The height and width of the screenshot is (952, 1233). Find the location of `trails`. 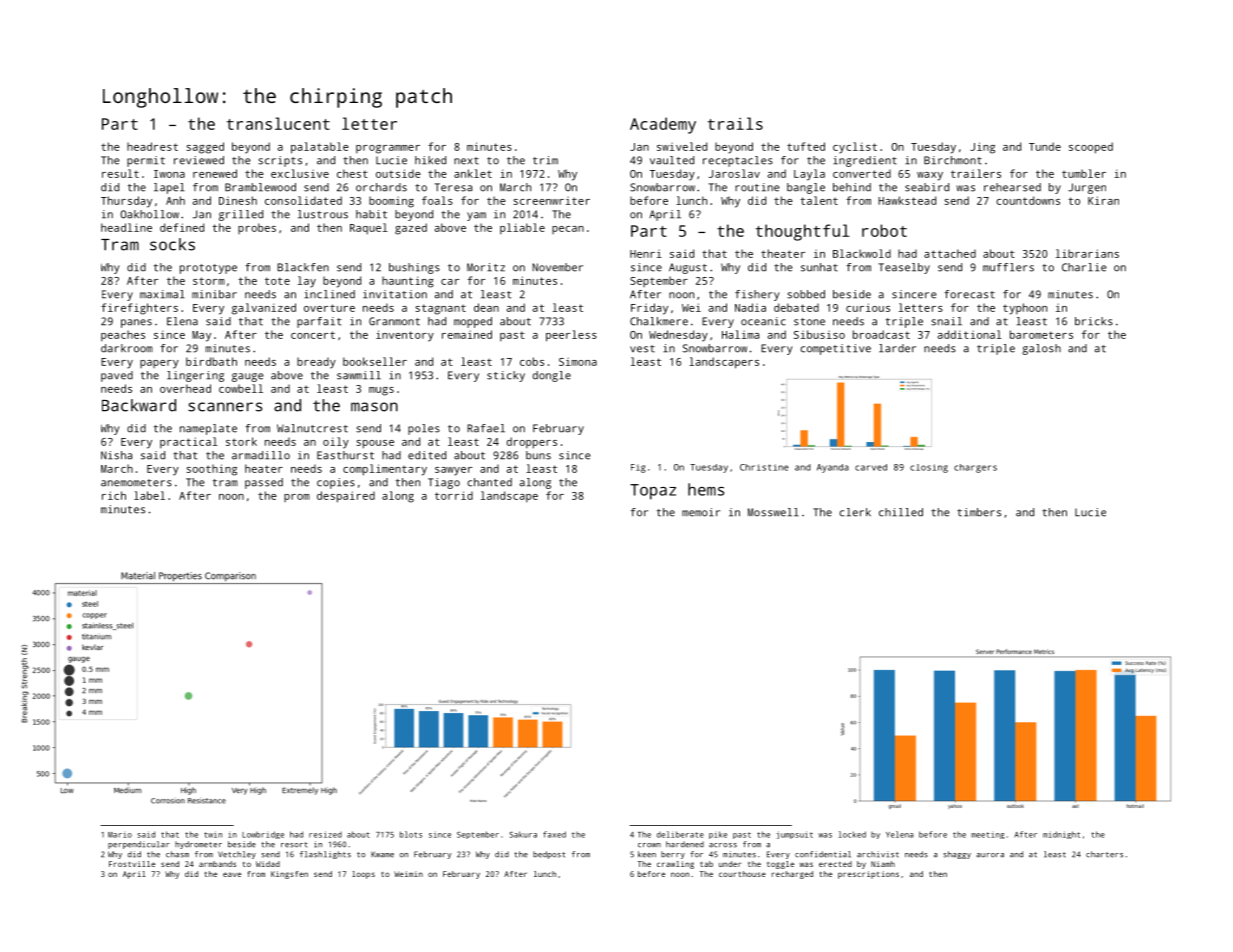

trails is located at coordinates (735, 123).
